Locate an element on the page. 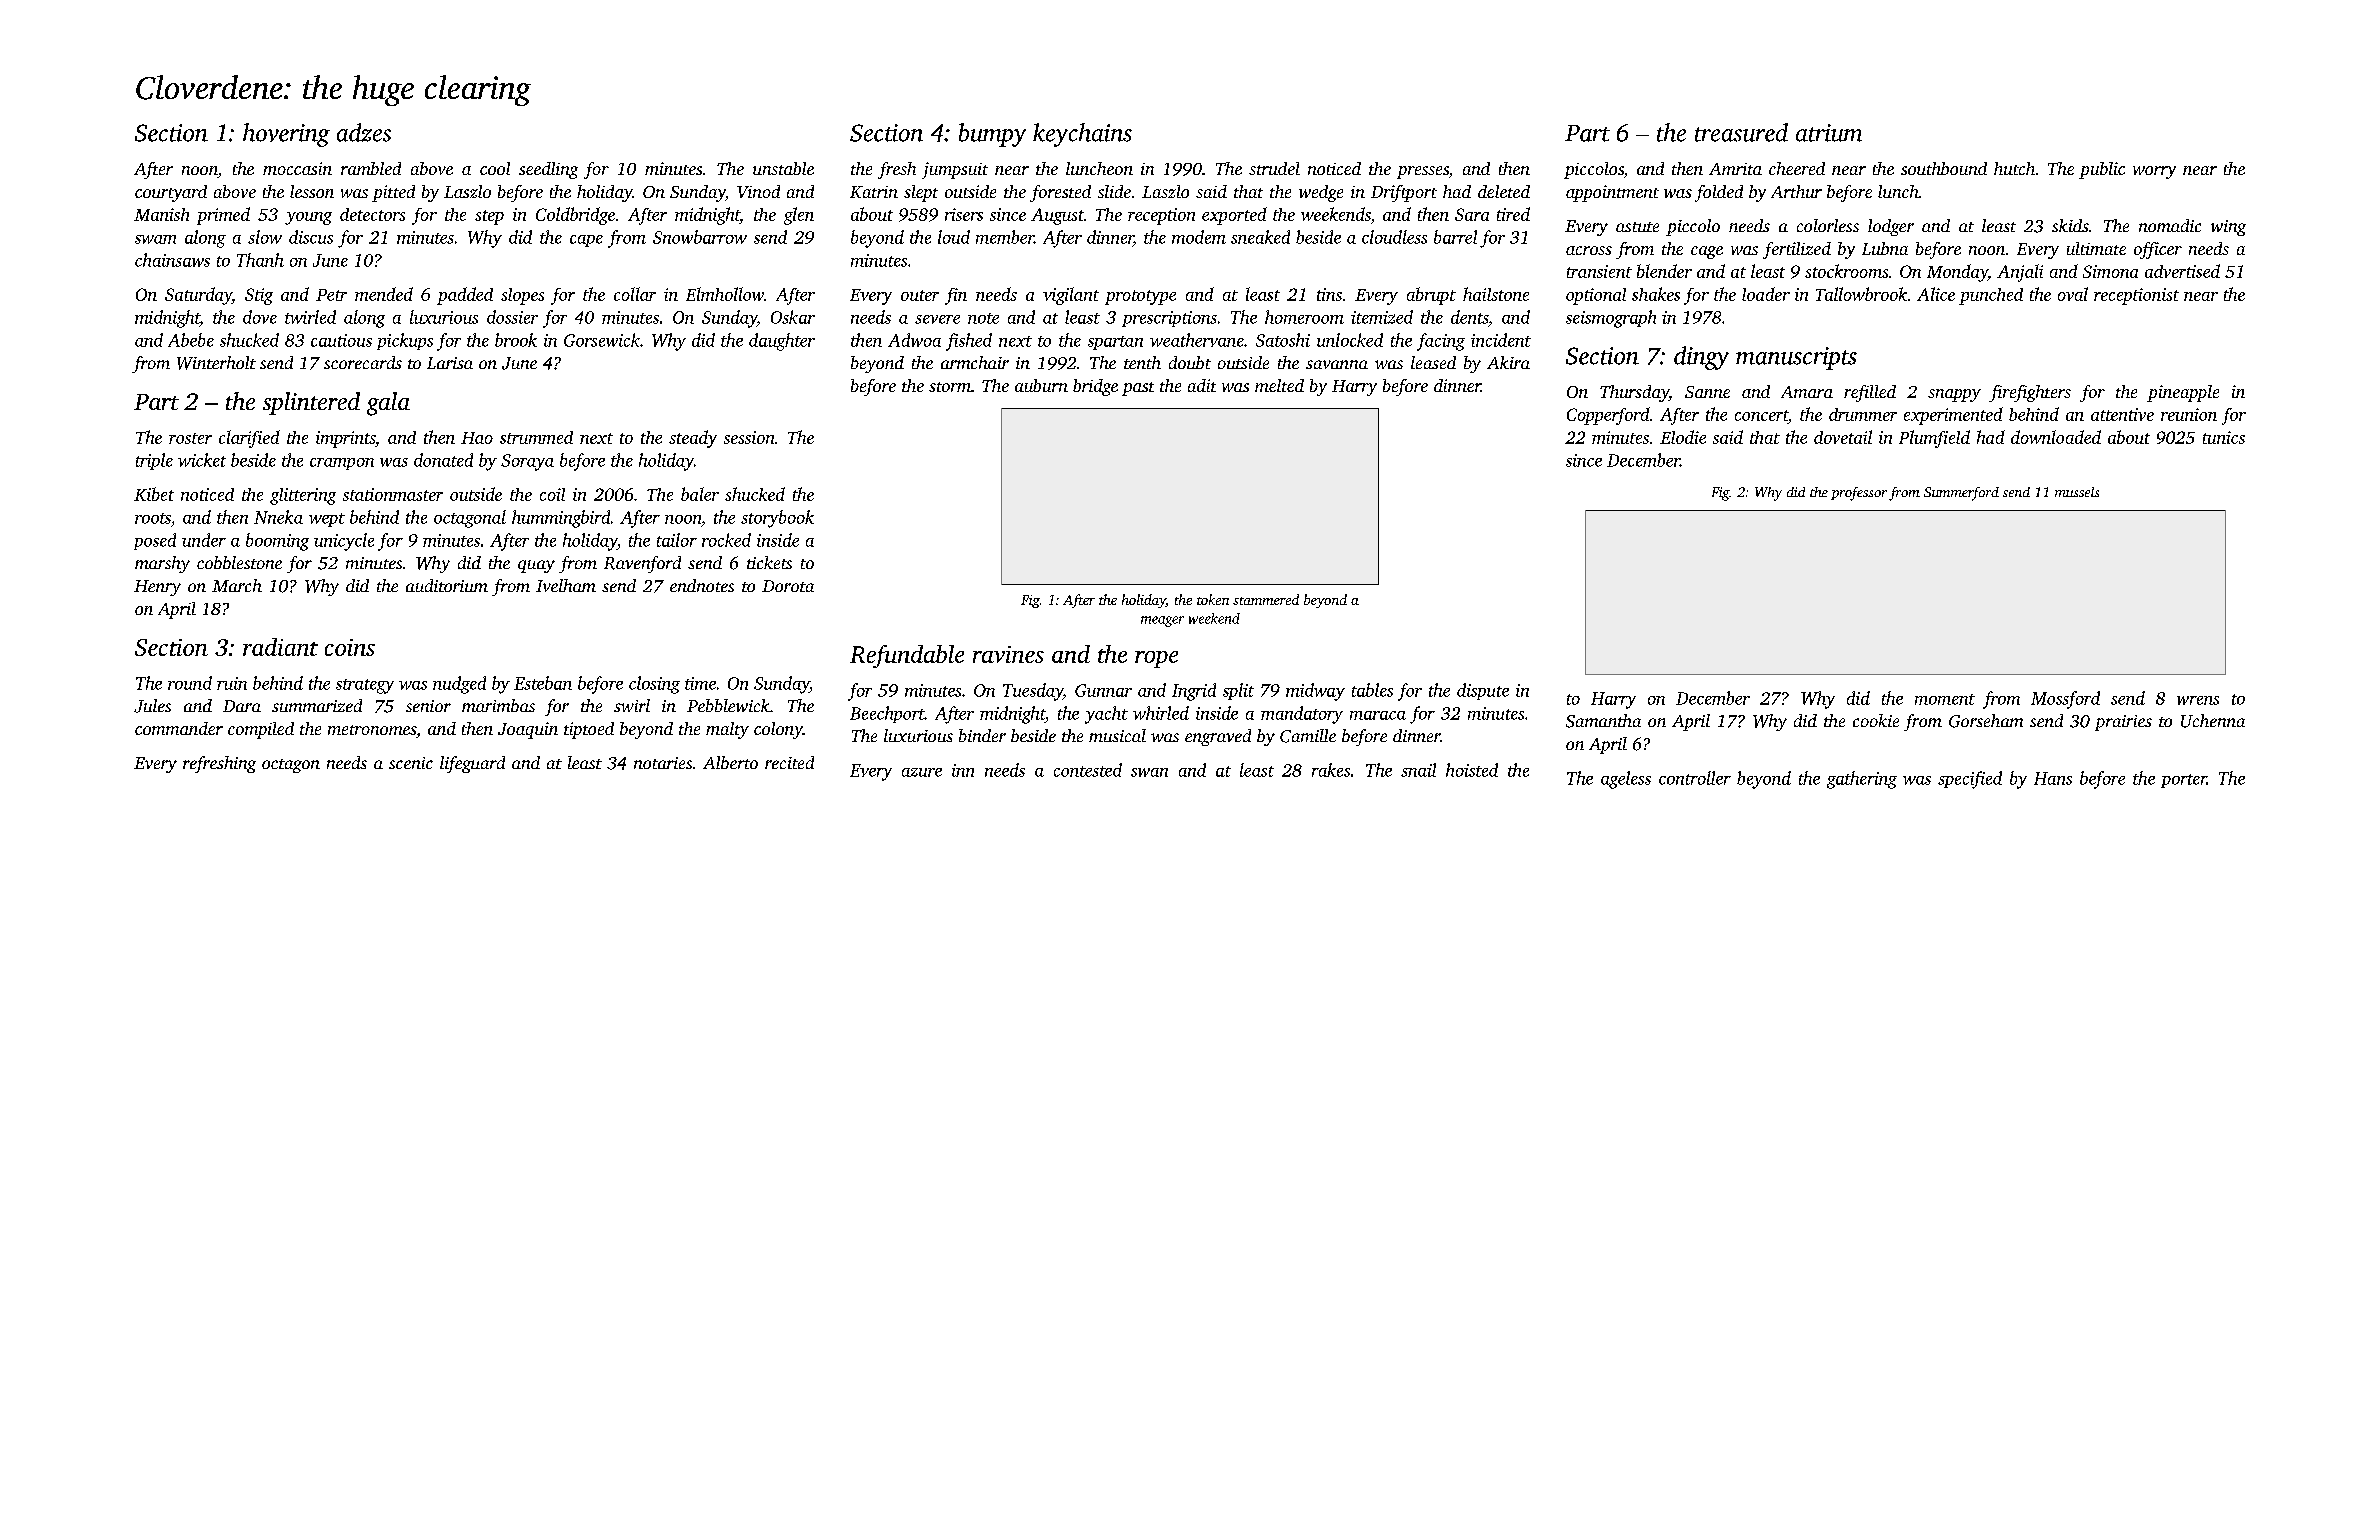  treasured is located at coordinates (1741, 132).
